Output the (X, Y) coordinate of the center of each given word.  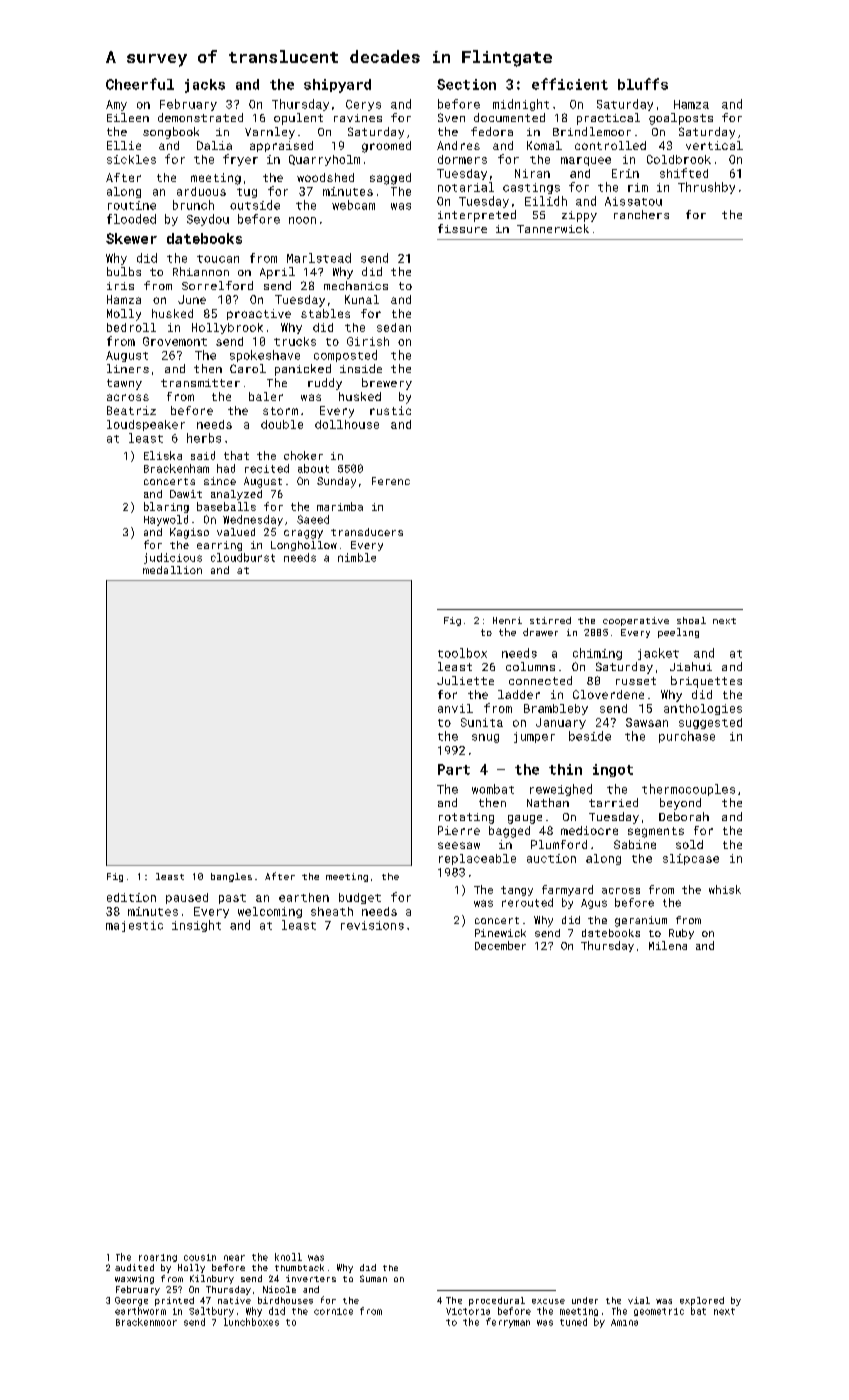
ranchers (641, 214)
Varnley (270, 133)
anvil (455, 708)
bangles (231, 877)
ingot (613, 770)
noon (302, 220)
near (234, 1258)
